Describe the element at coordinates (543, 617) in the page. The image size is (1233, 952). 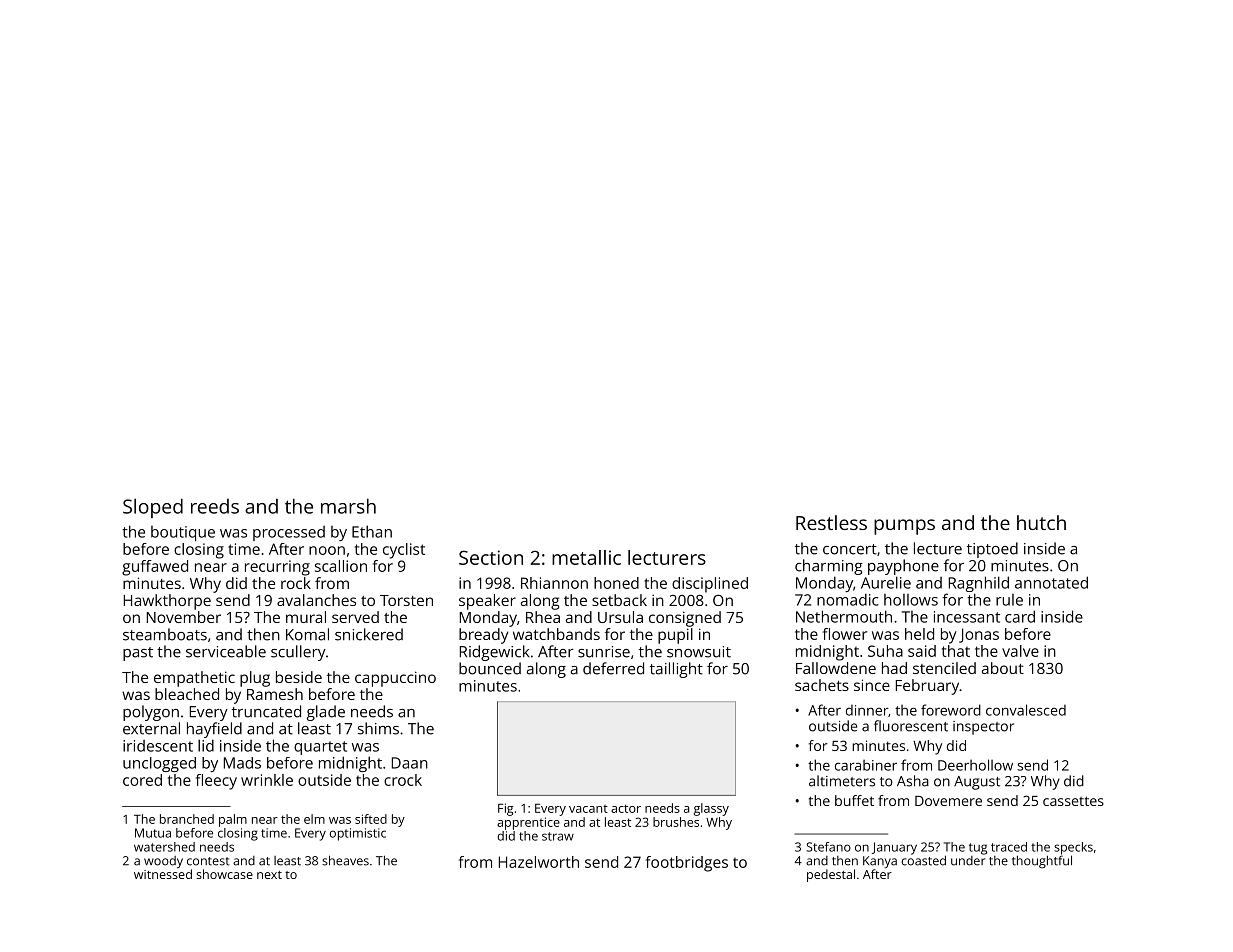
I see `Rhea` at that location.
